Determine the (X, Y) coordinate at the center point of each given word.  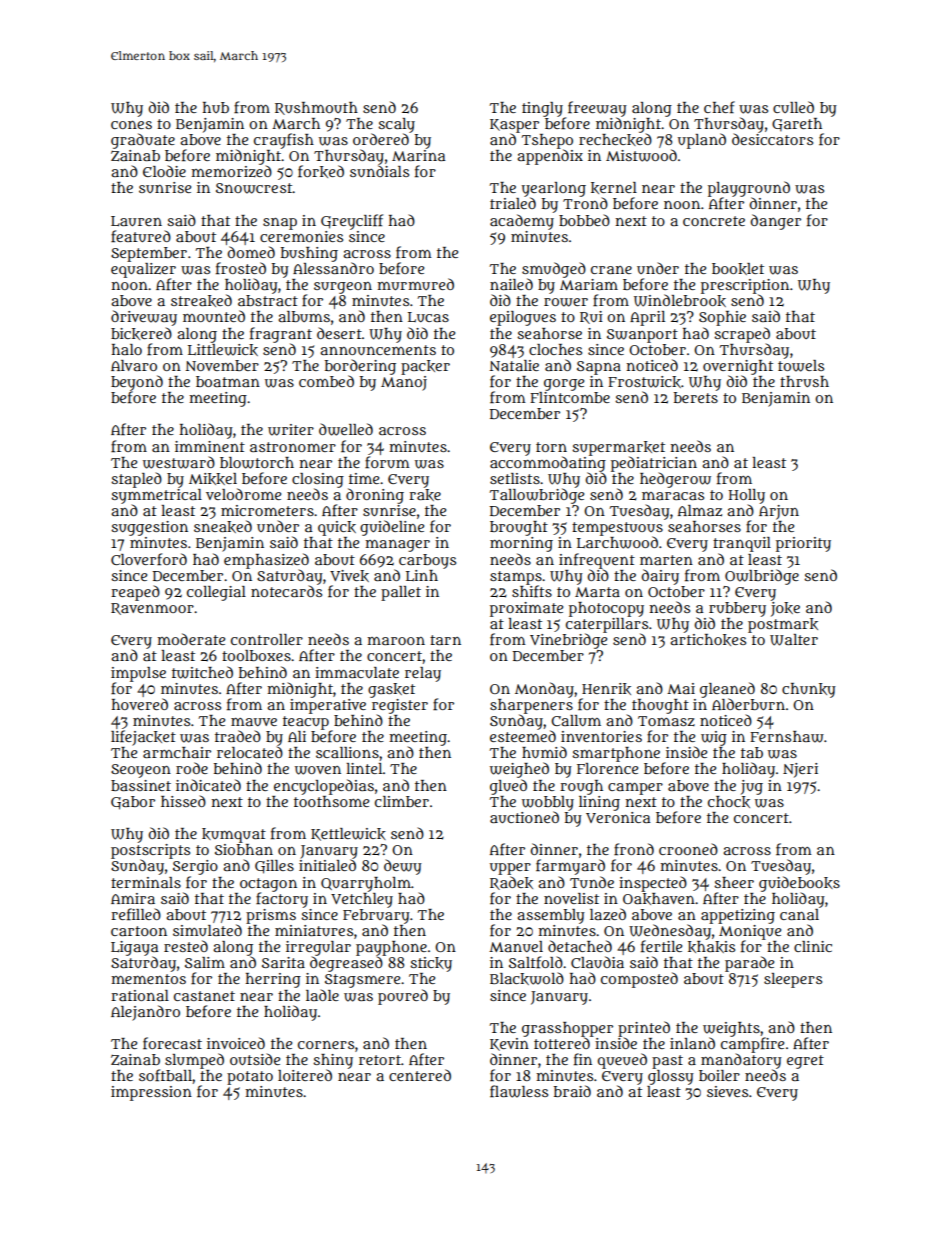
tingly (542, 109)
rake (425, 495)
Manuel (516, 946)
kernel (614, 188)
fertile (661, 946)
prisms (271, 916)
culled (793, 107)
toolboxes (256, 655)
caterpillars (607, 625)
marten (666, 560)
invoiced (236, 1043)
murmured (415, 284)
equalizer (143, 270)
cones (131, 124)
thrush (804, 381)
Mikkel (213, 479)
